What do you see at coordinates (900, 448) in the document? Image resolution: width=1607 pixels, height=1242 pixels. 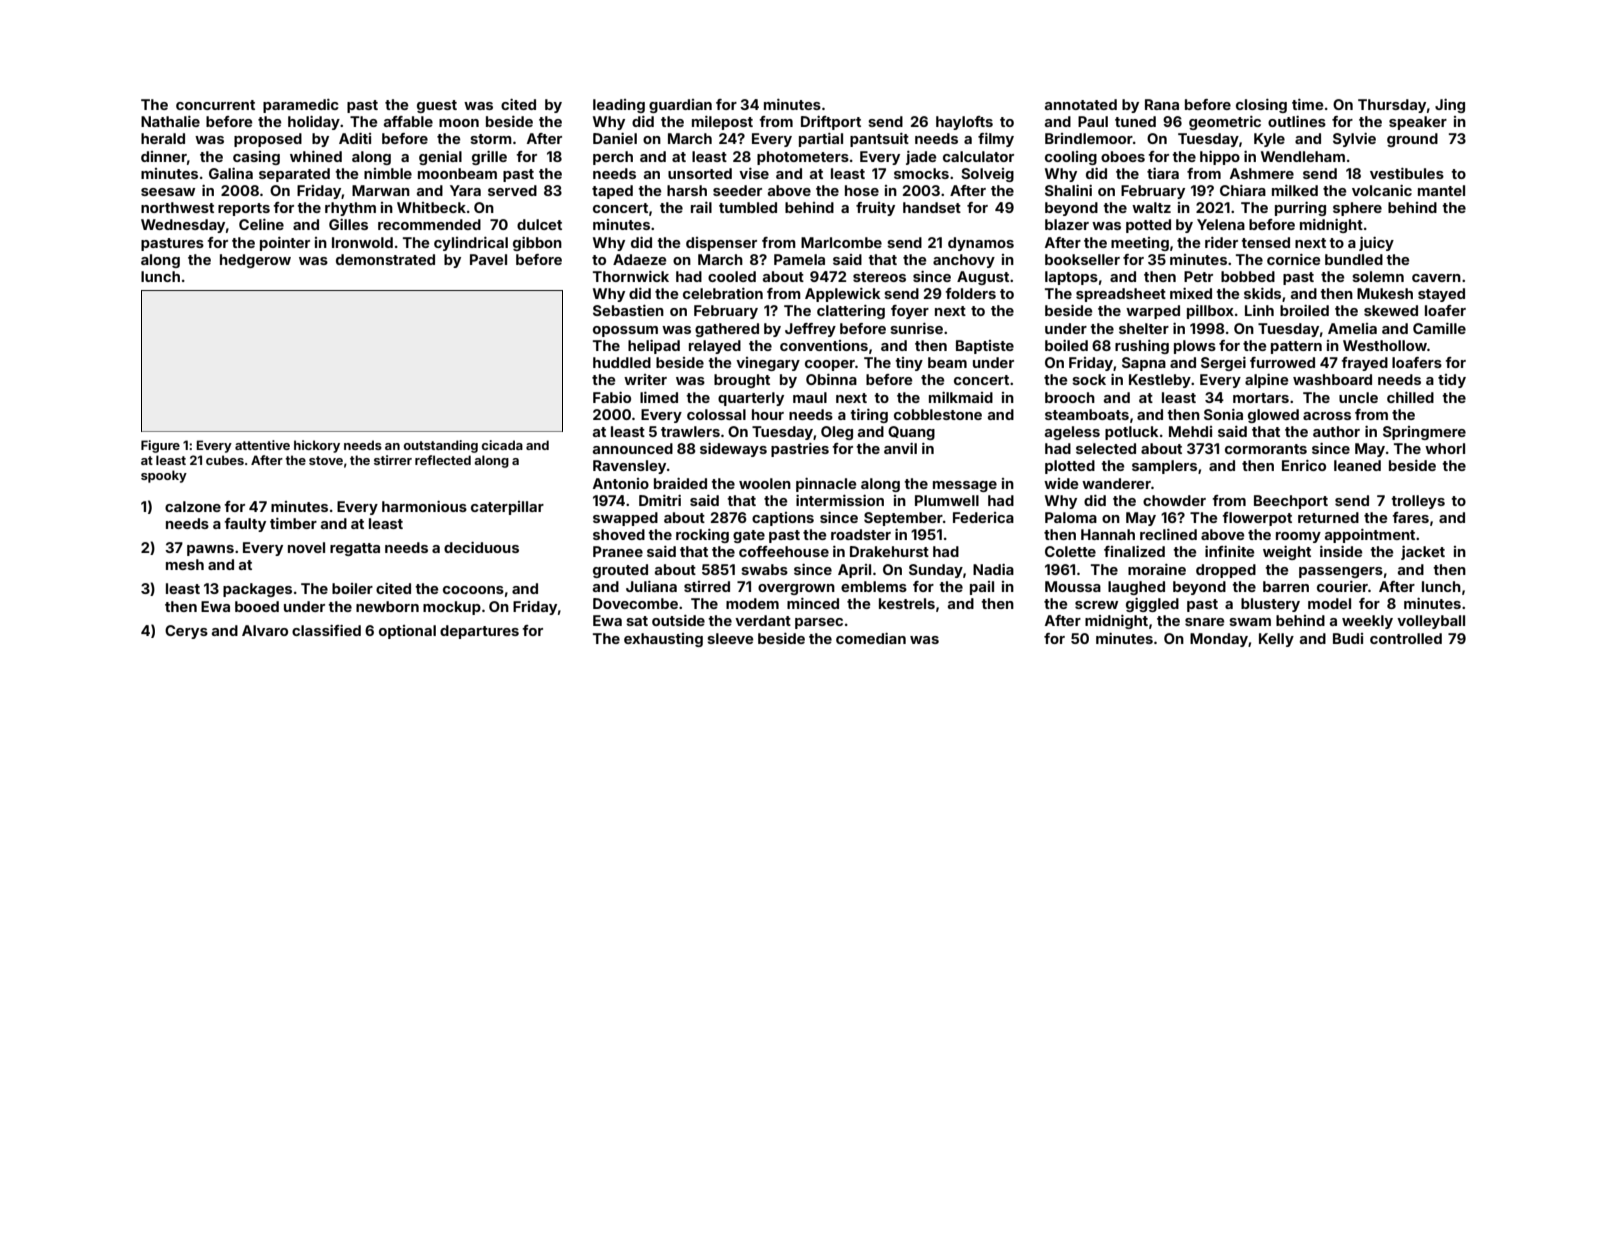 I see `anvil` at bounding box center [900, 448].
